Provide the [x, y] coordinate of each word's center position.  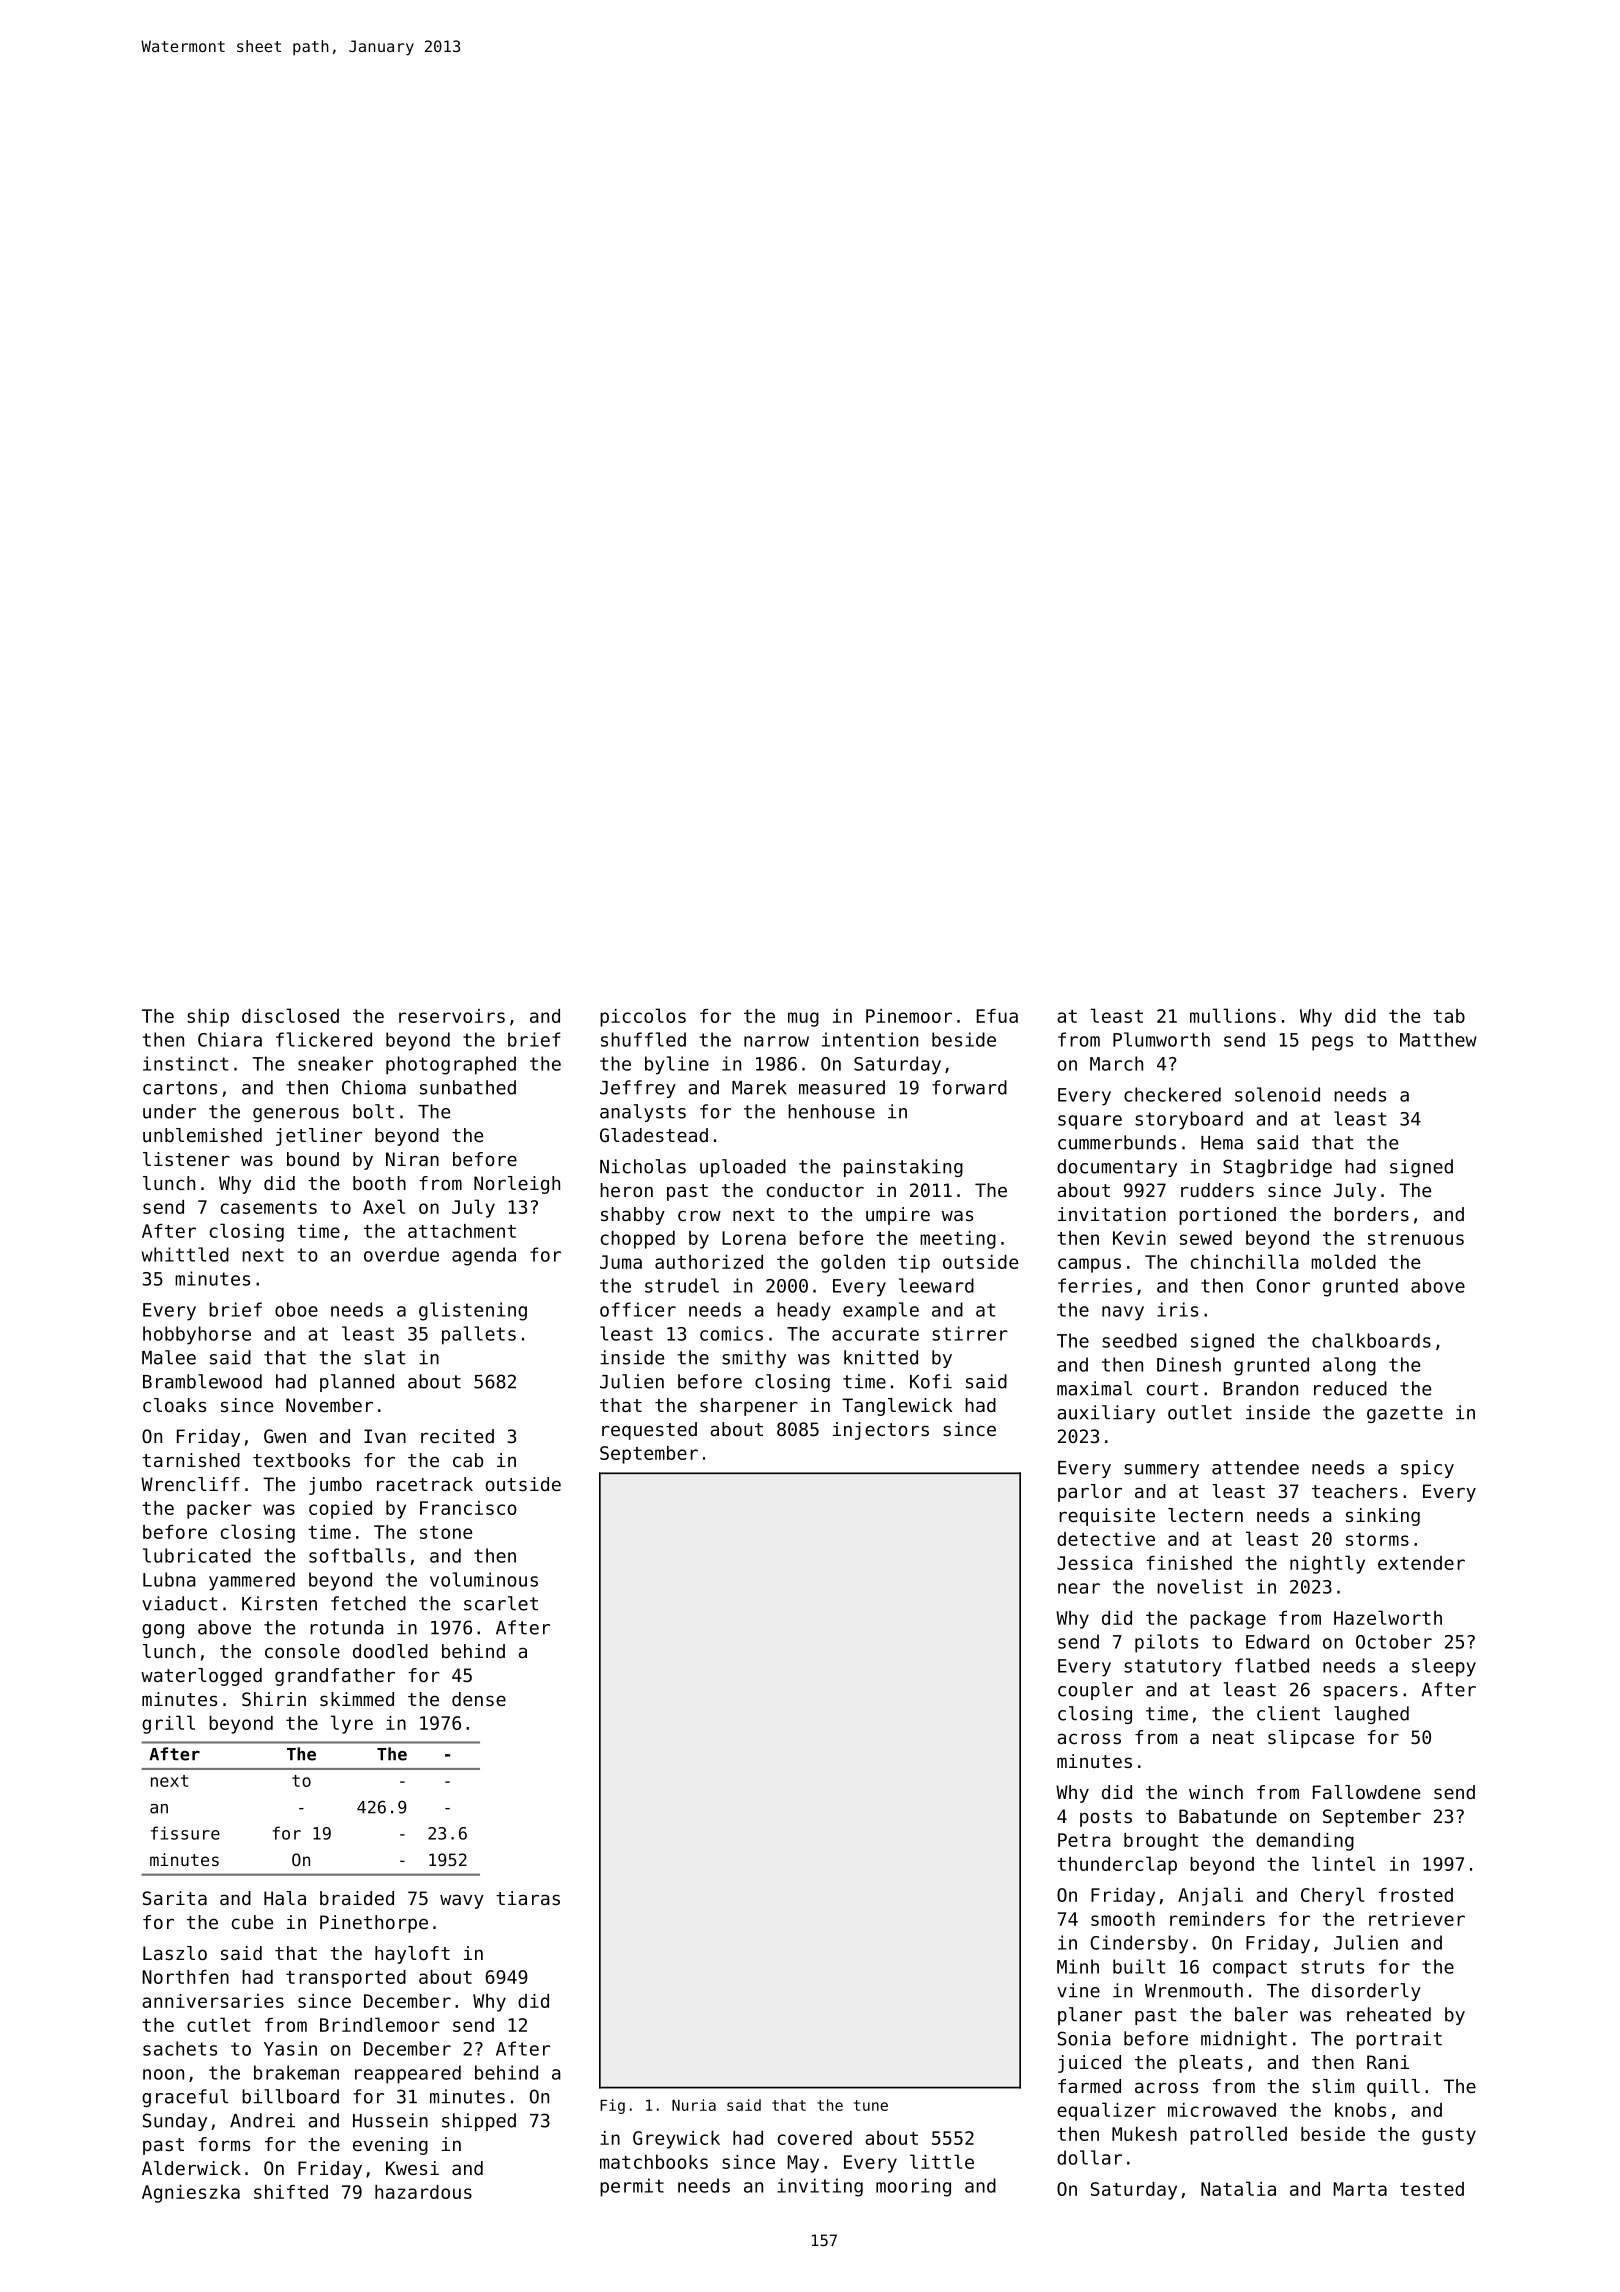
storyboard [1189, 1120]
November [329, 1405]
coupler [1095, 1691]
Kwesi [412, 2168]
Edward [1277, 1641]
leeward [936, 1285]
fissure [185, 1833]
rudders [1217, 1190]
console [302, 1651]
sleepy [1444, 1667]
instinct [185, 1063]
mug [803, 1019]
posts [1106, 1818]
